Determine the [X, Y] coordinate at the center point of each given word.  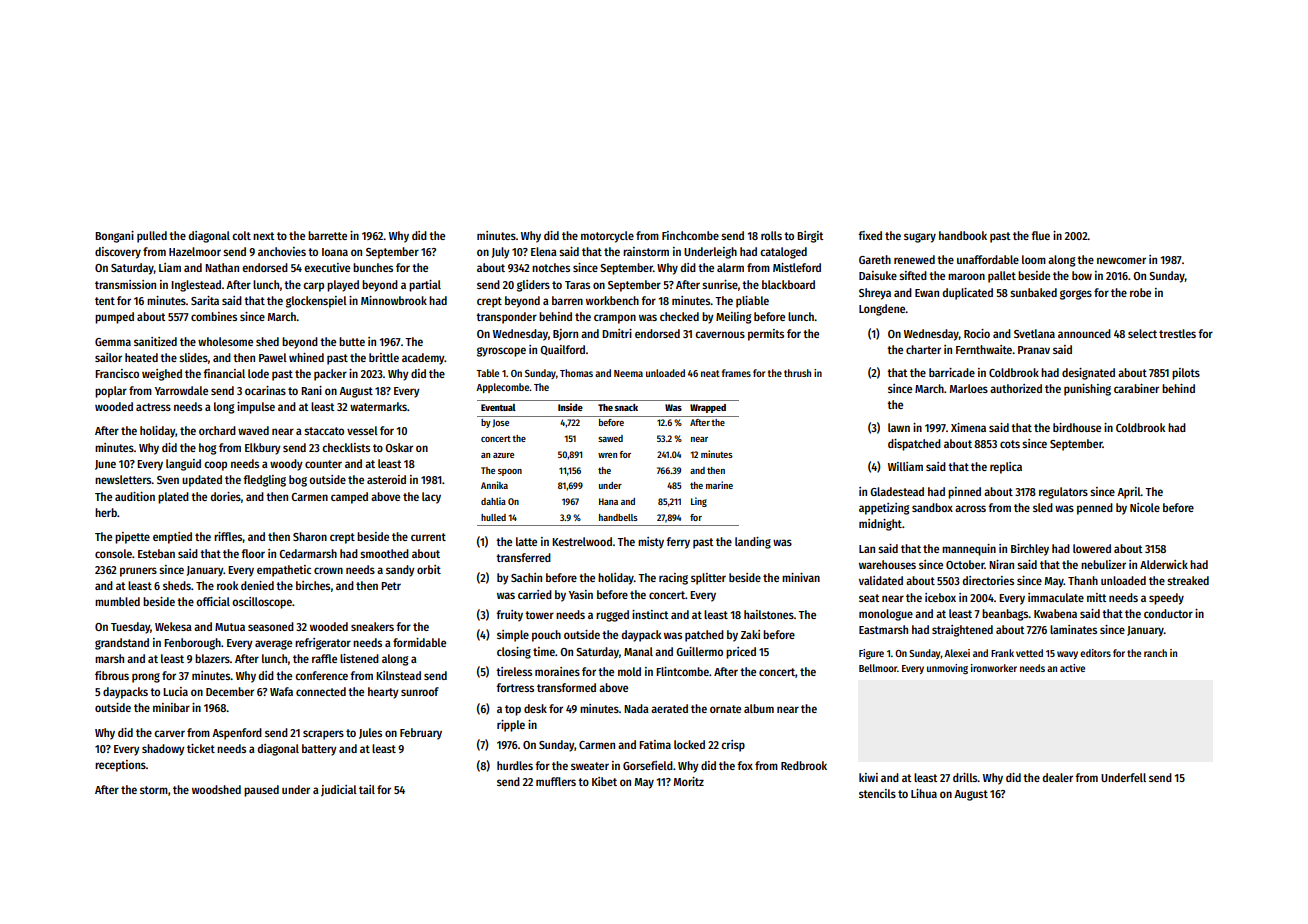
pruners [138, 572]
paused [261, 791]
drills [965, 777]
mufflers [556, 781]
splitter [708, 579]
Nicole [1145, 507]
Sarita [205, 300]
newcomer [1121, 260]
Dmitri [617, 333]
